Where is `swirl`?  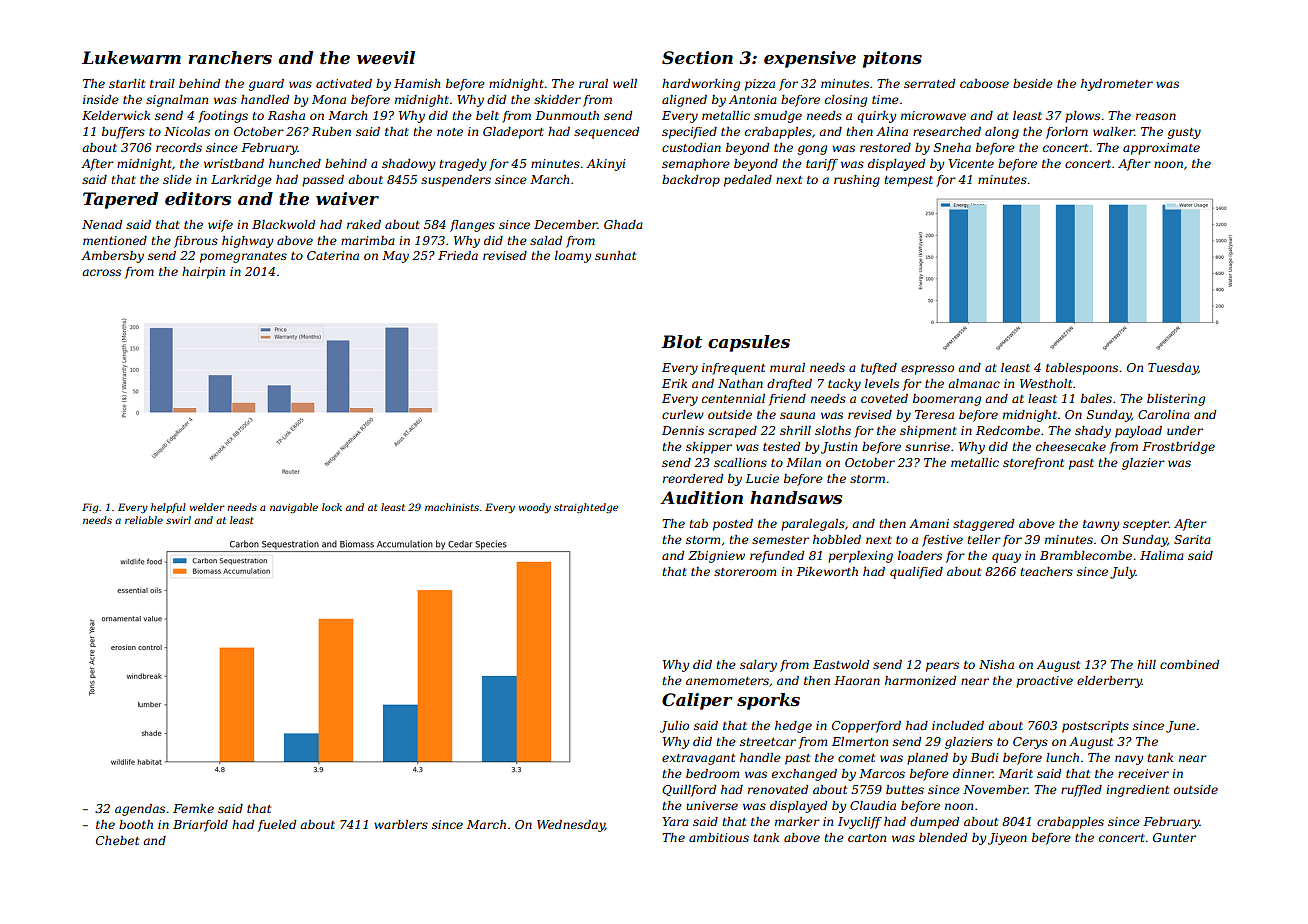 swirl is located at coordinates (178, 520).
